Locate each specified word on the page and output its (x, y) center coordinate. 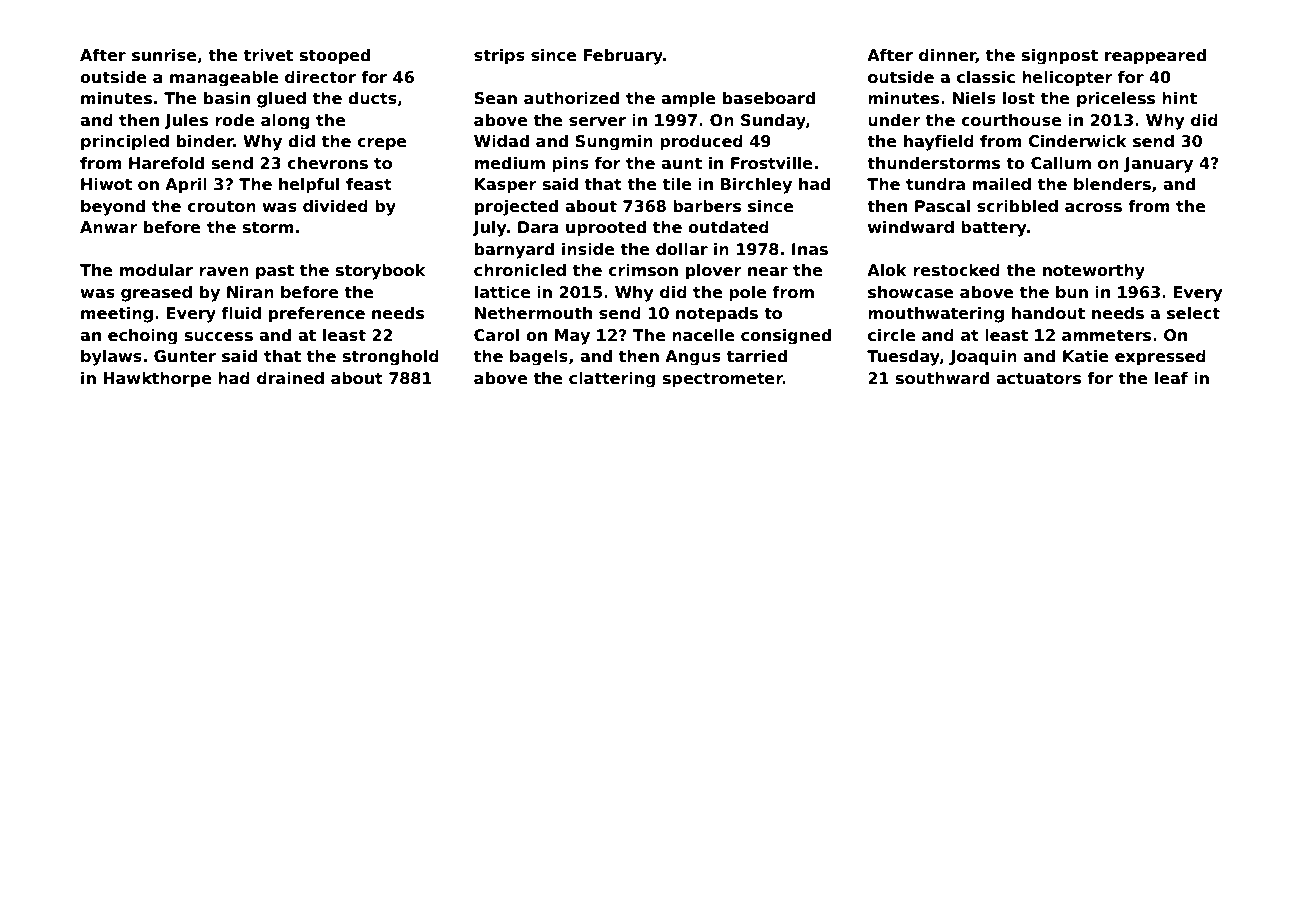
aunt (681, 163)
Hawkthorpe (157, 380)
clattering (612, 380)
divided (335, 206)
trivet (268, 55)
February (623, 57)
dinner (947, 56)
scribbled (1017, 206)
